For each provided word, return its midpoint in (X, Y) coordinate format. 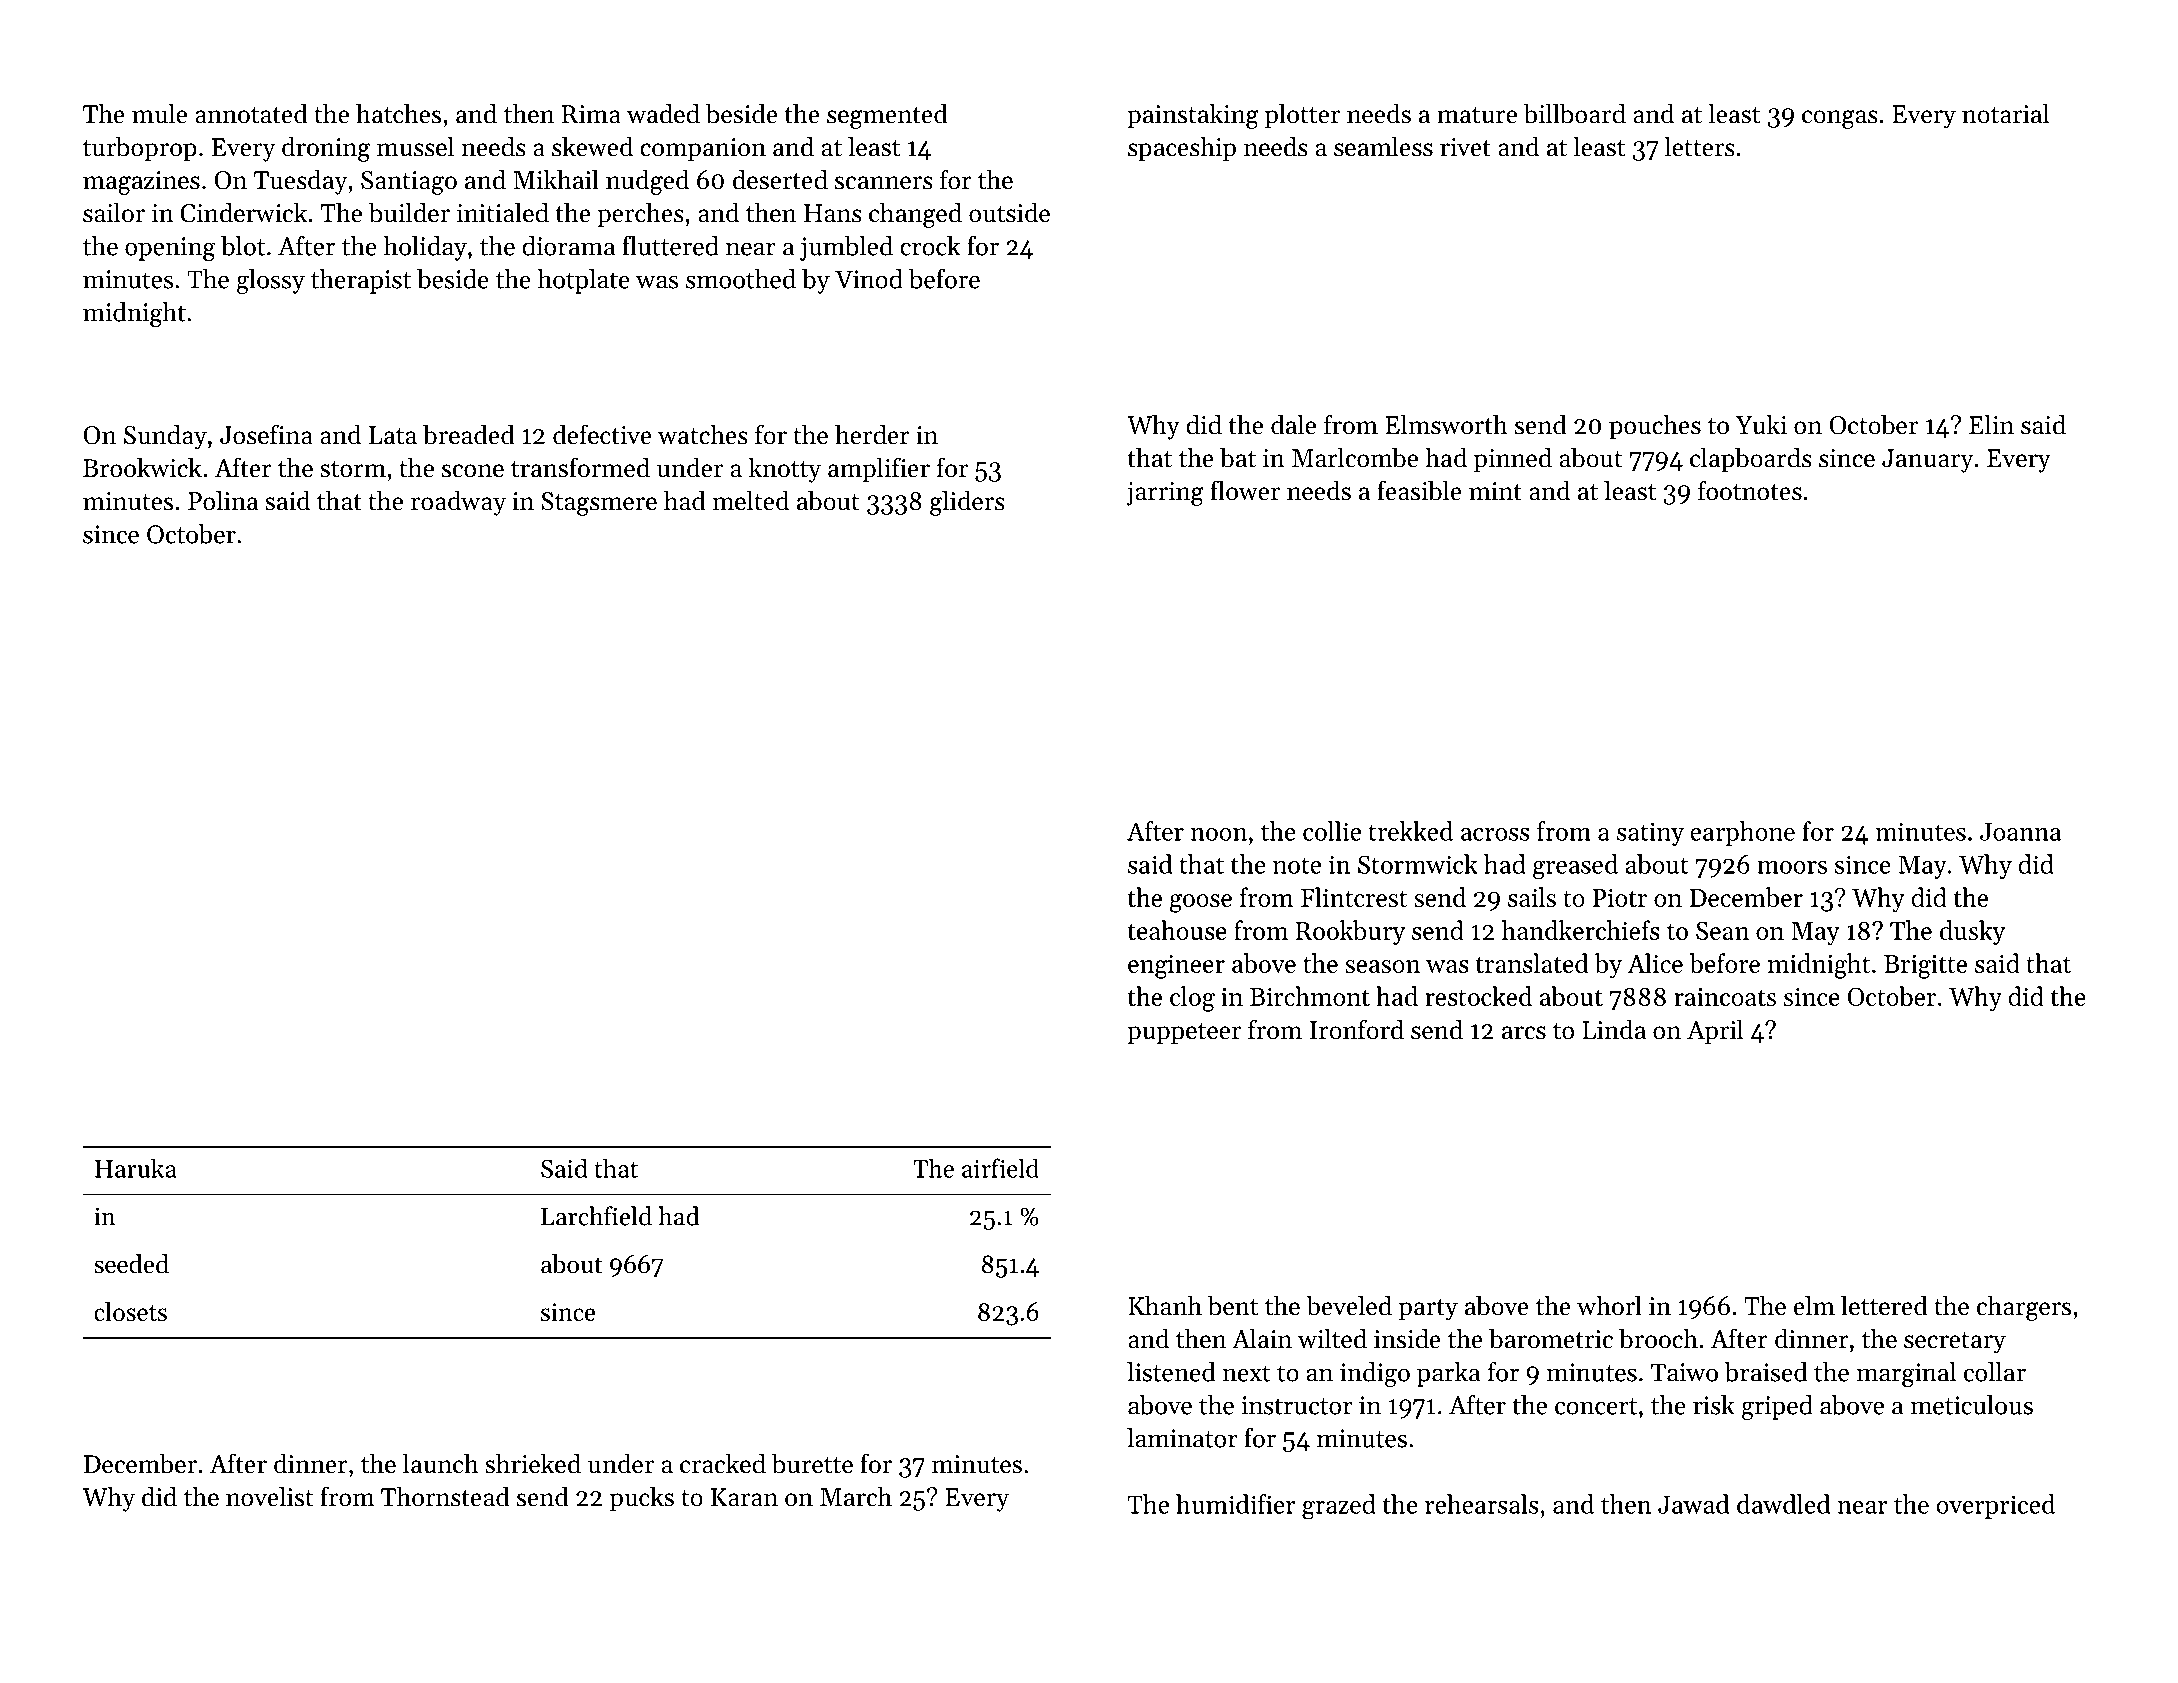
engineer (1176, 967)
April (1715, 1032)
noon (1218, 834)
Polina (223, 500)
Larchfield (596, 1216)
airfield (1000, 1168)
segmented (887, 116)
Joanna (2020, 832)
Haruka (136, 1168)
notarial (2005, 113)
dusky (1972, 933)
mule (159, 113)
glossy (270, 281)
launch (441, 1463)
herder (872, 434)
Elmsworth (1446, 424)
